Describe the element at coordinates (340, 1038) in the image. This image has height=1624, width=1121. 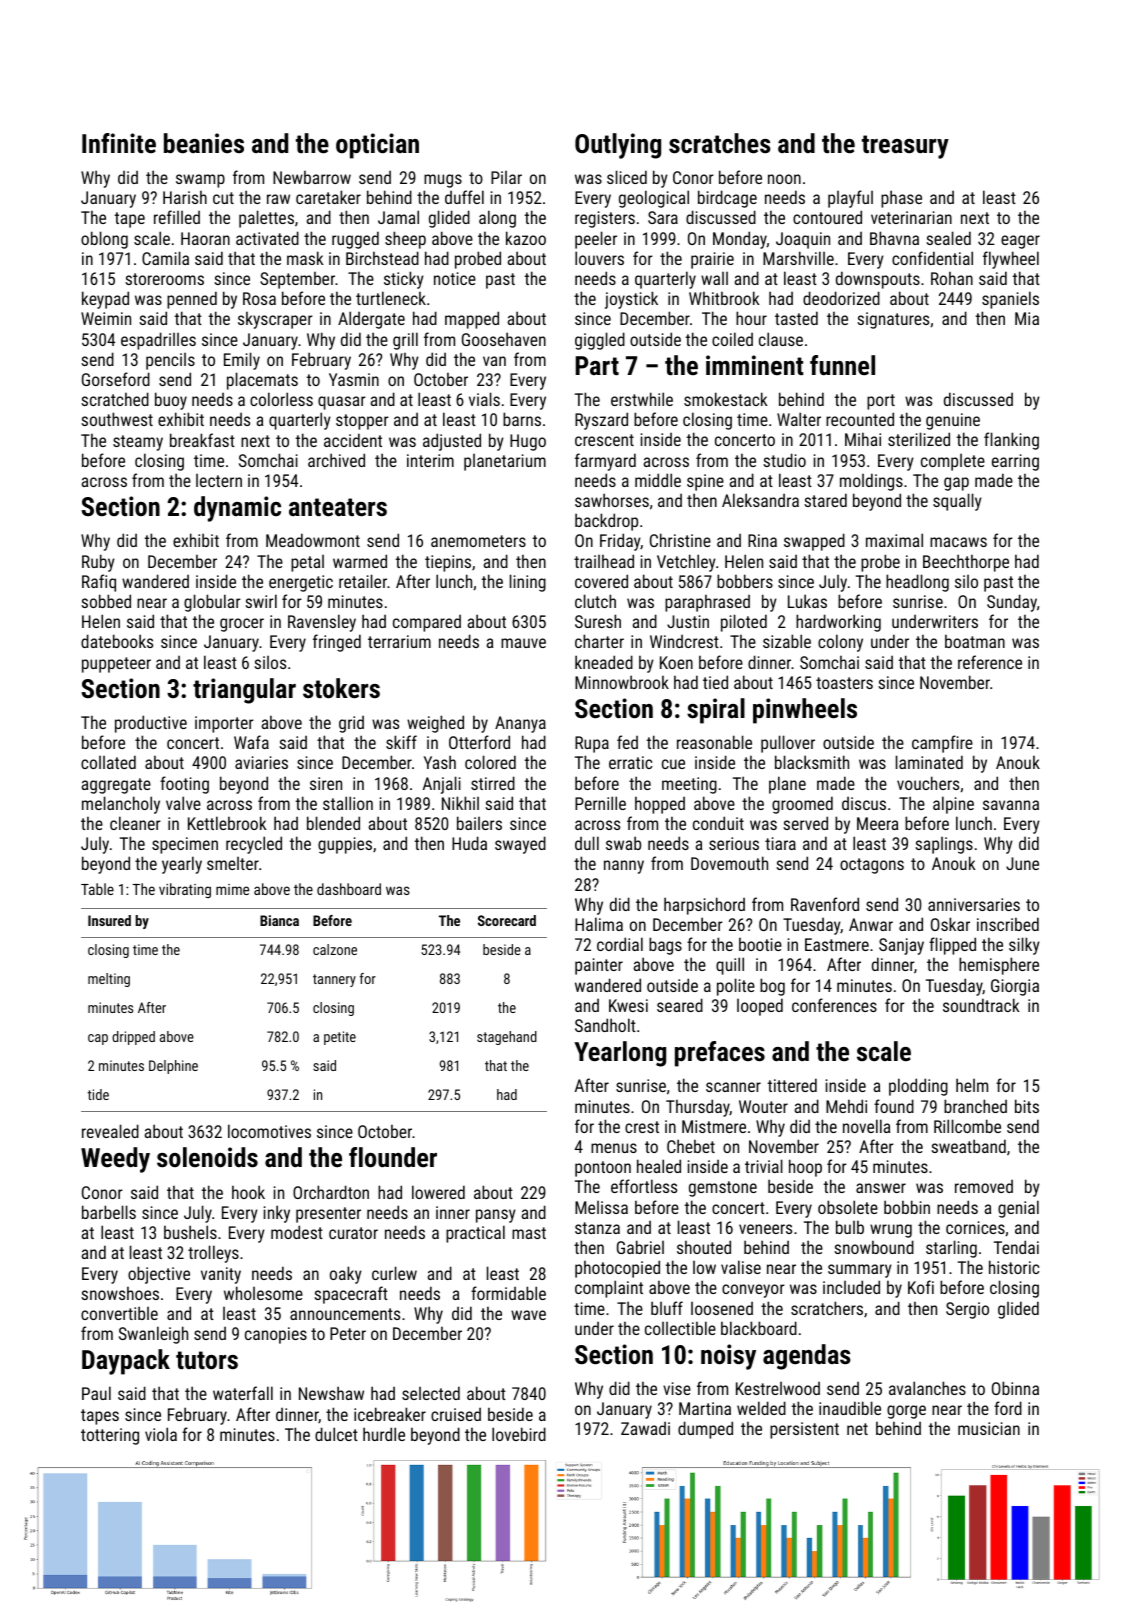
I see `petite` at that location.
